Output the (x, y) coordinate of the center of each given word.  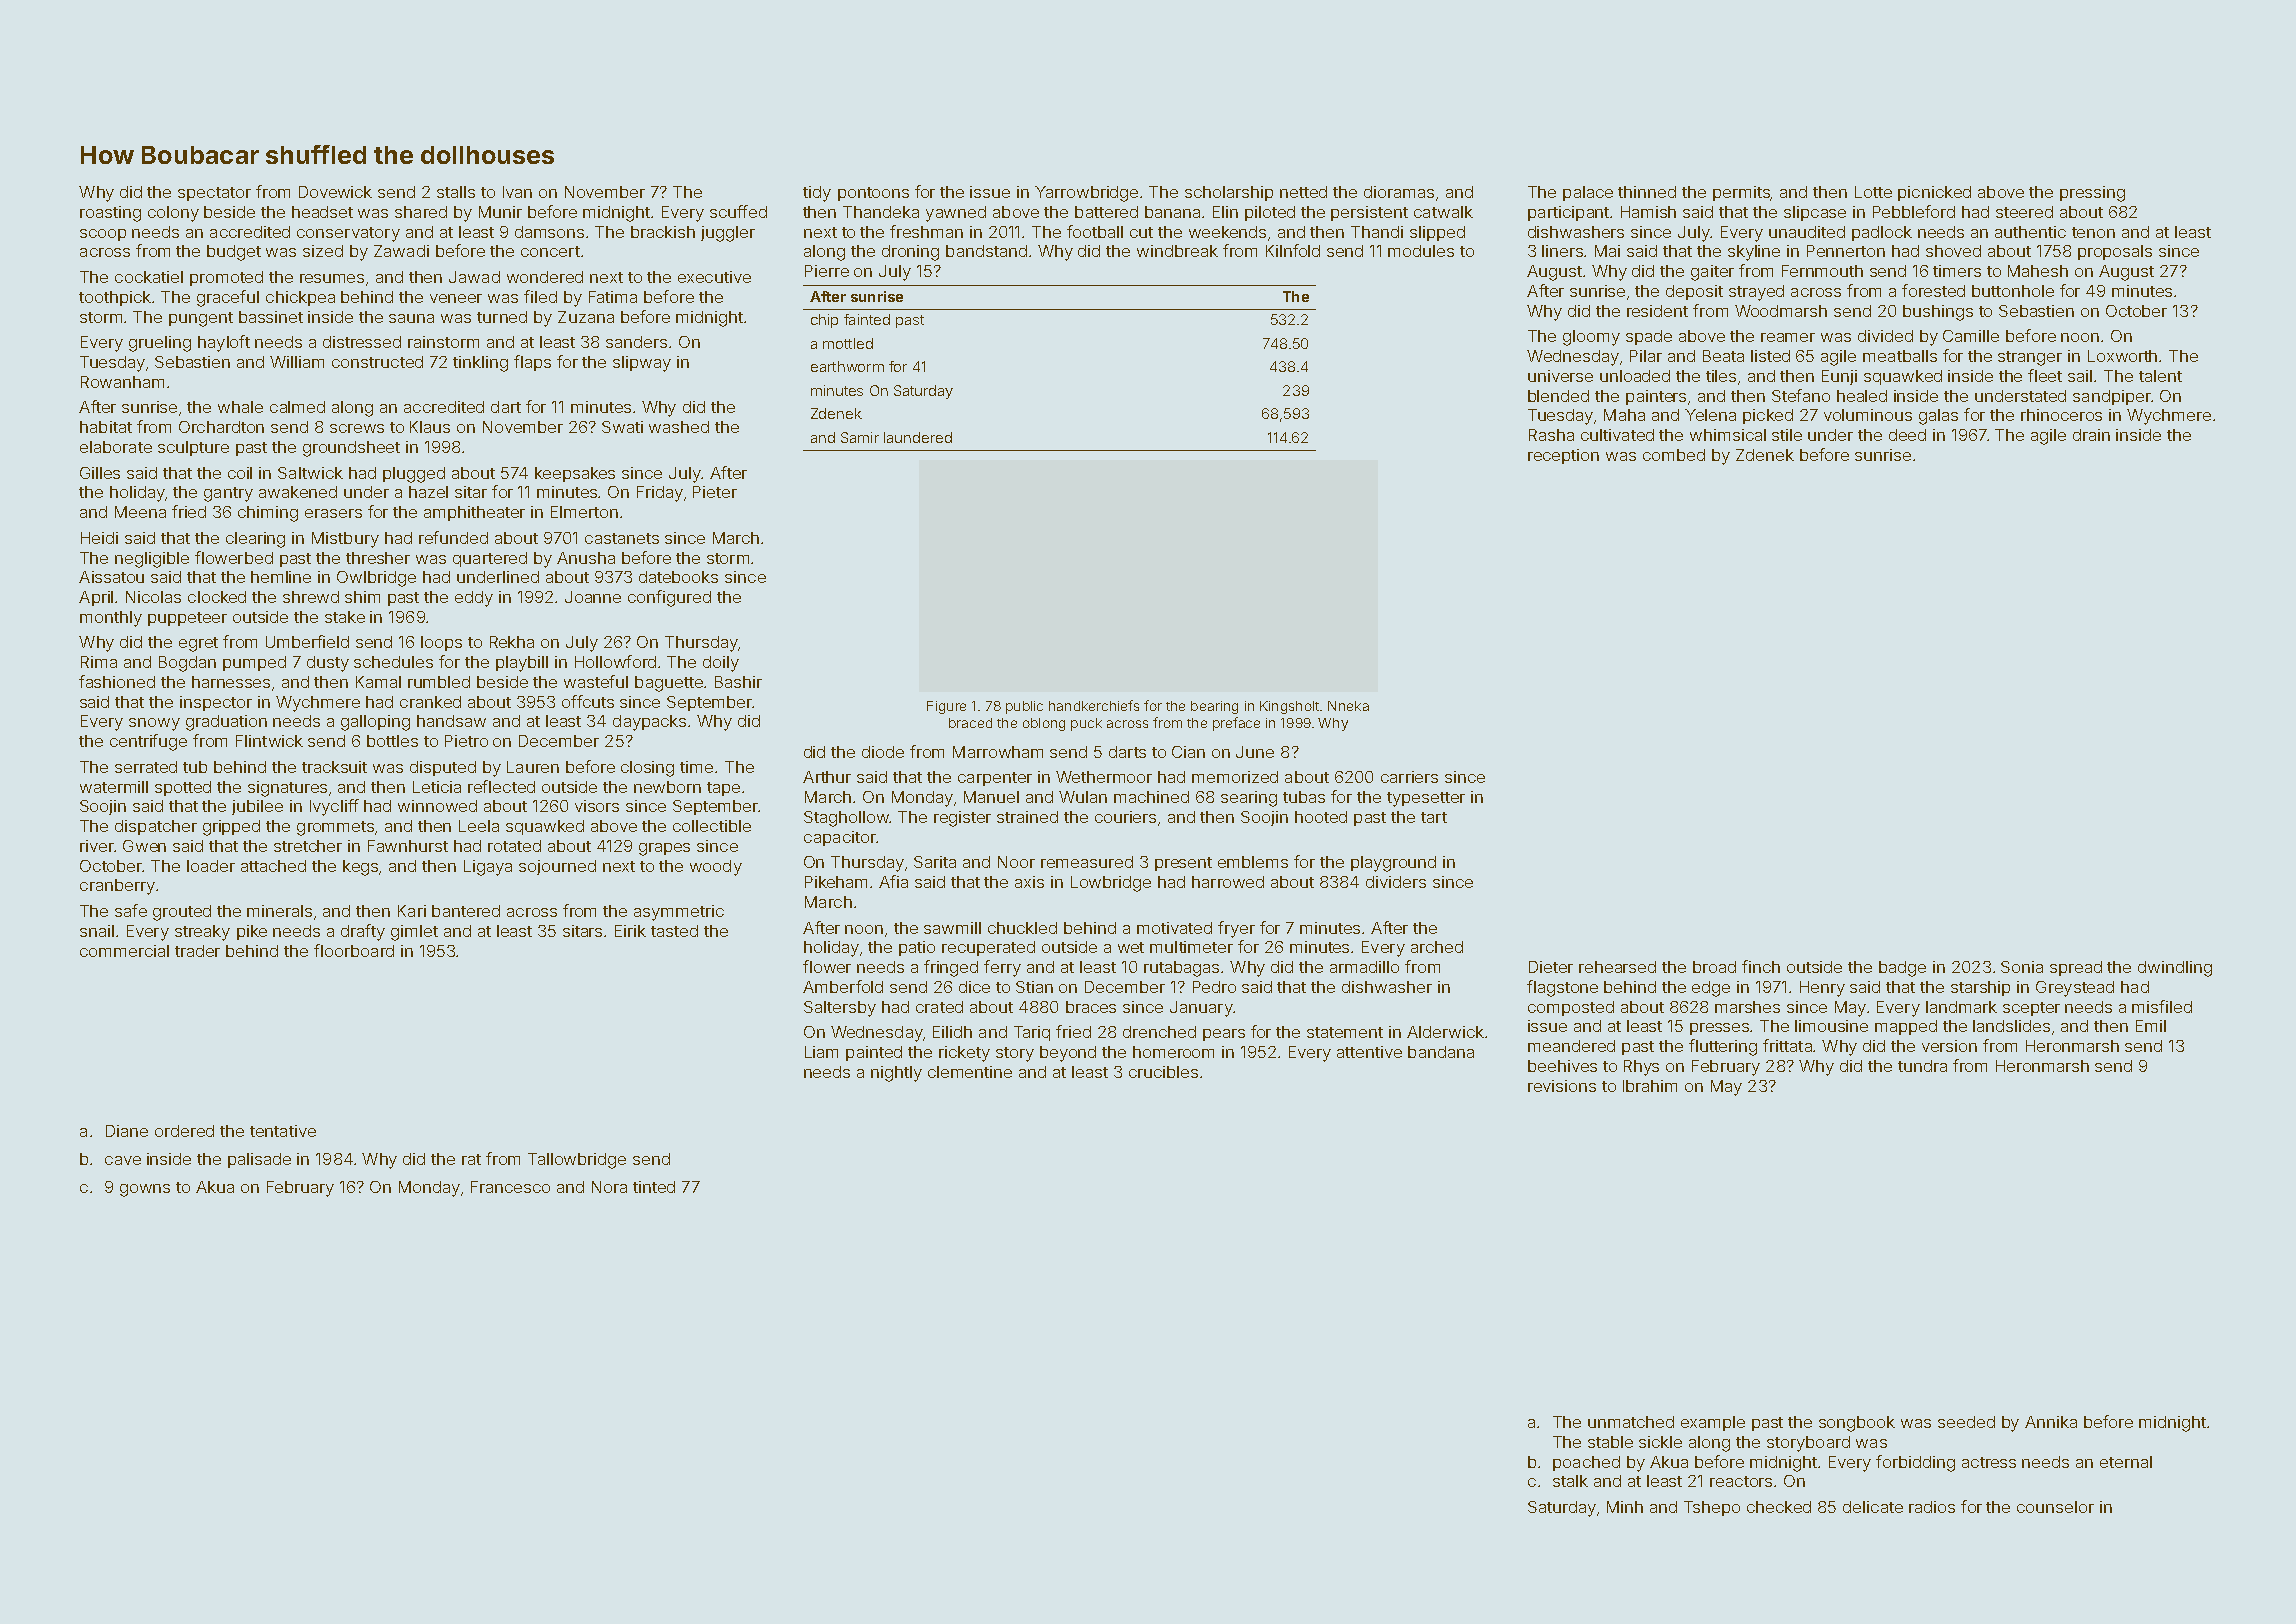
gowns (145, 1190)
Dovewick (335, 192)
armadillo (1364, 967)
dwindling (2175, 969)
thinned (1647, 192)
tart (1434, 817)
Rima (99, 662)
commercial (124, 951)
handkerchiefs (1094, 705)
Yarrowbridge (1086, 194)
